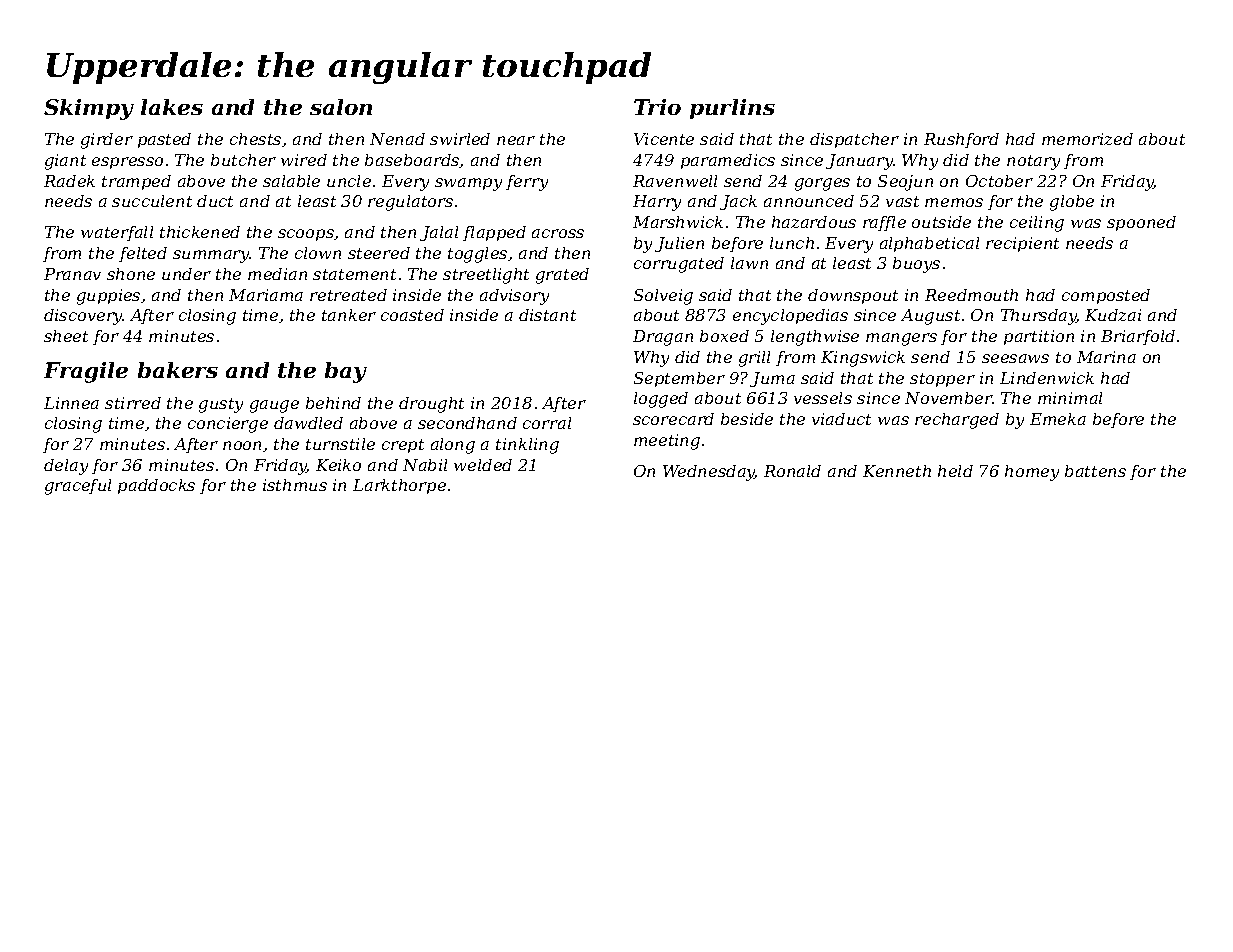 This document has width=1233, height=952. I want to click on purlins, so click(732, 109).
